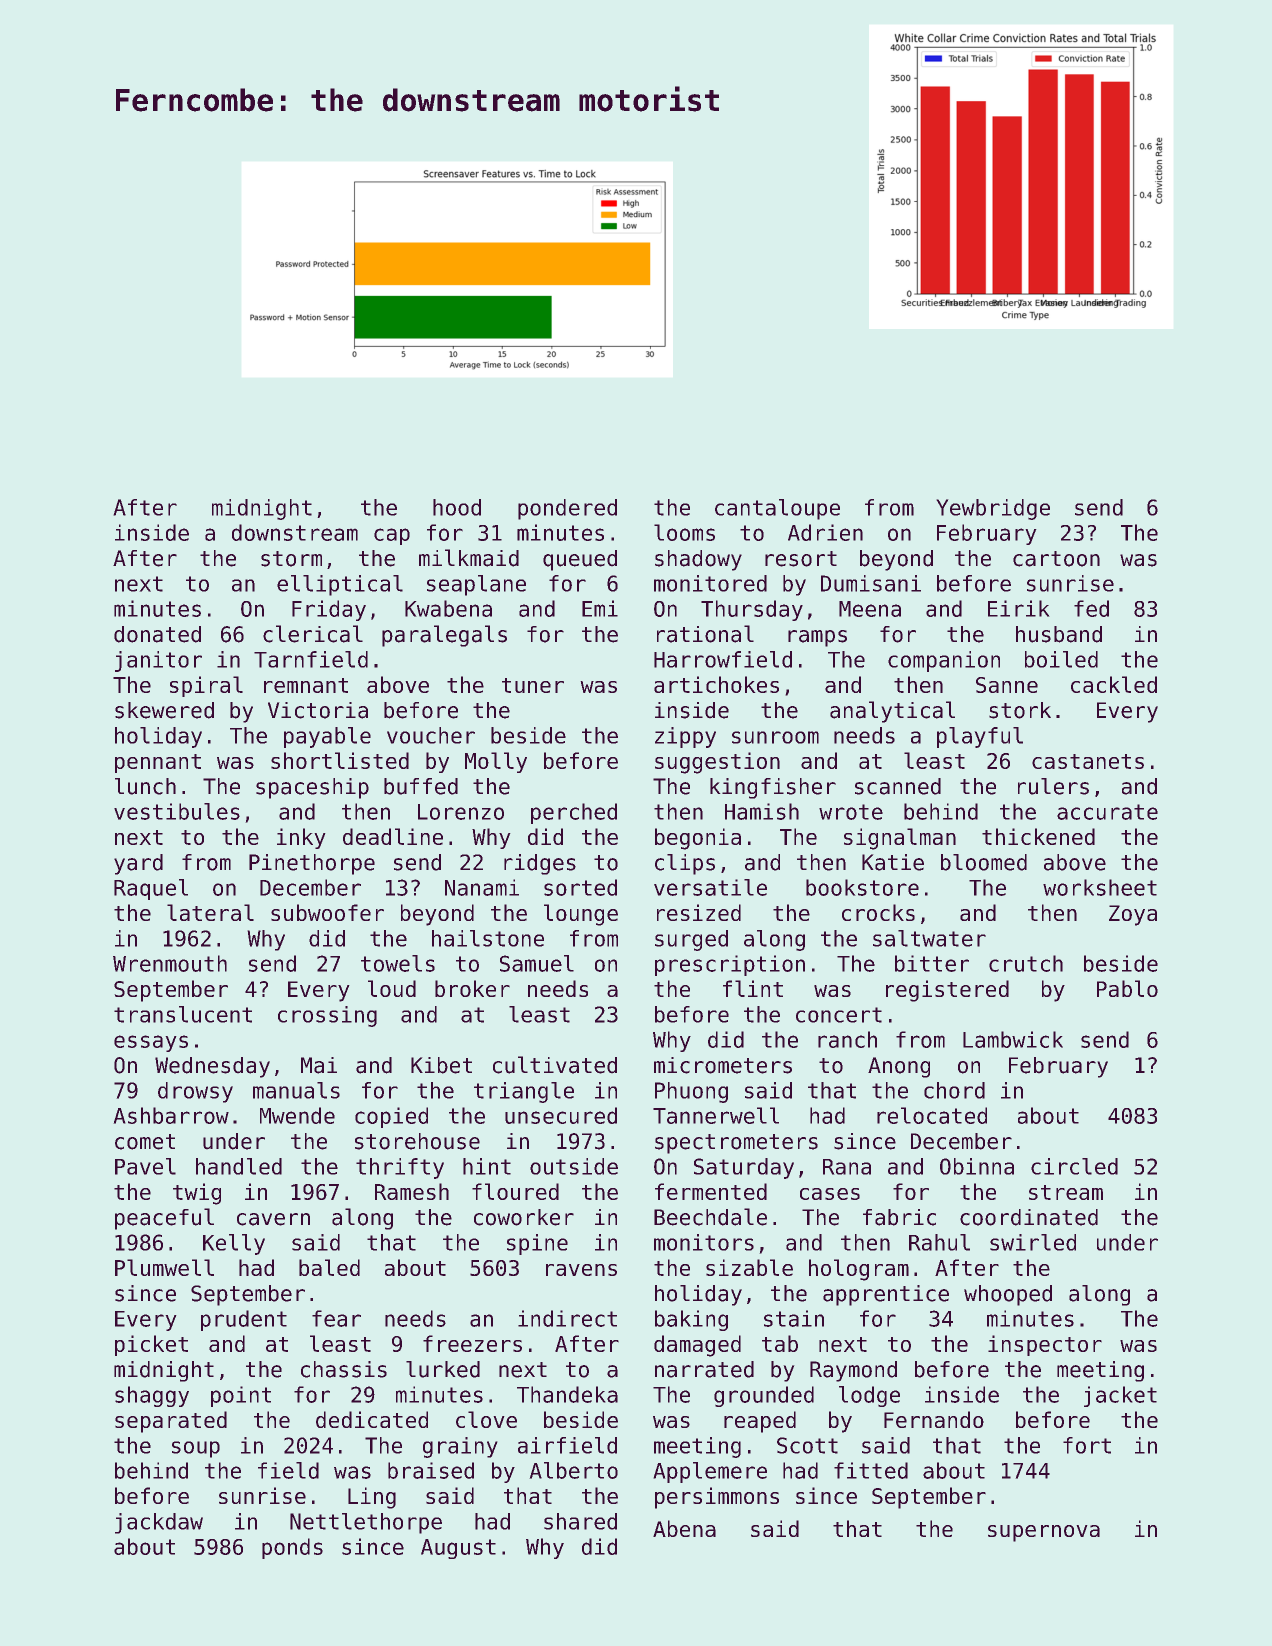 The image size is (1272, 1646). Describe the element at coordinates (159, 1523) in the screenshot. I see `jackdaw` at that location.
